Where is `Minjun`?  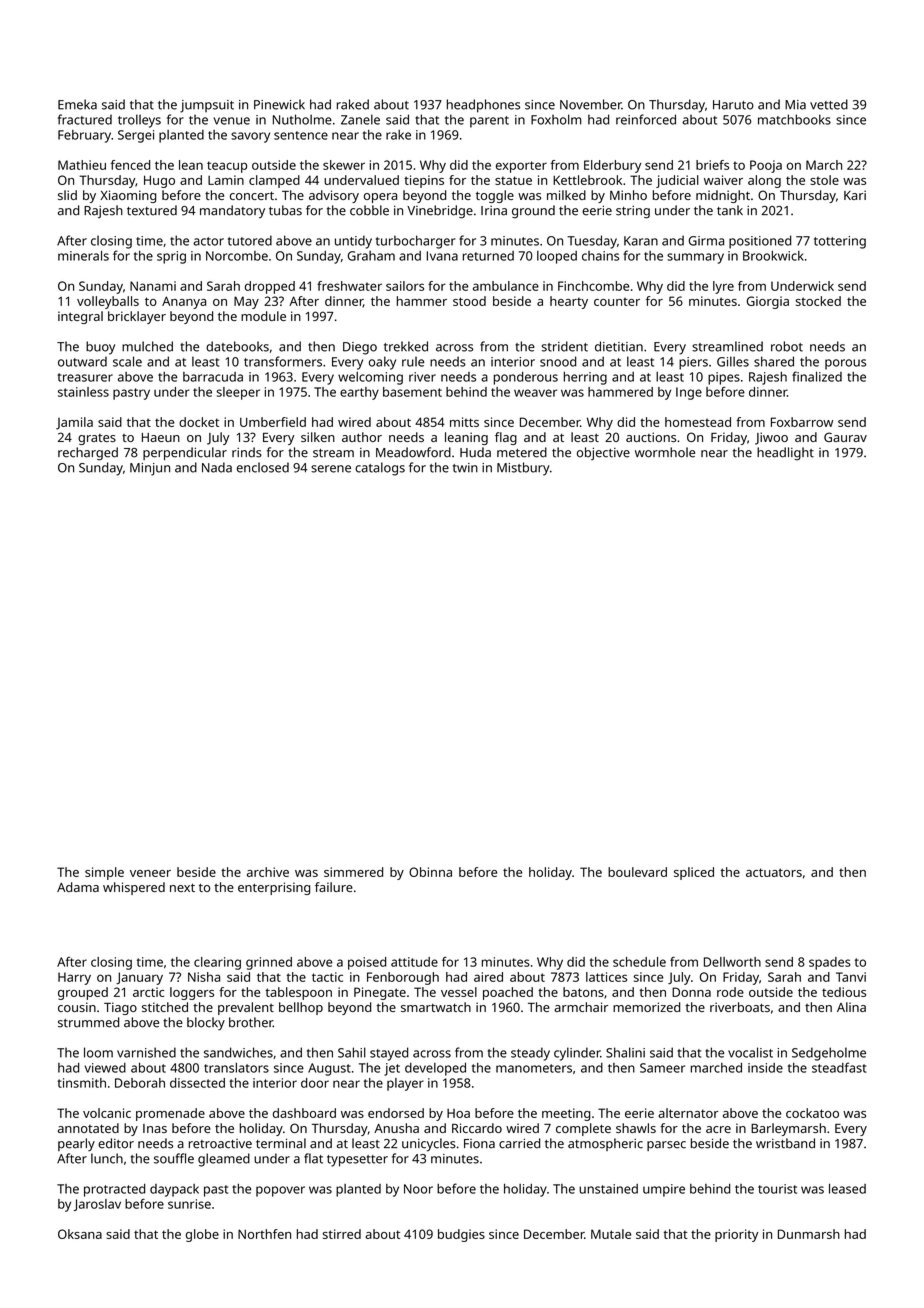
Minjun is located at coordinates (150, 469).
